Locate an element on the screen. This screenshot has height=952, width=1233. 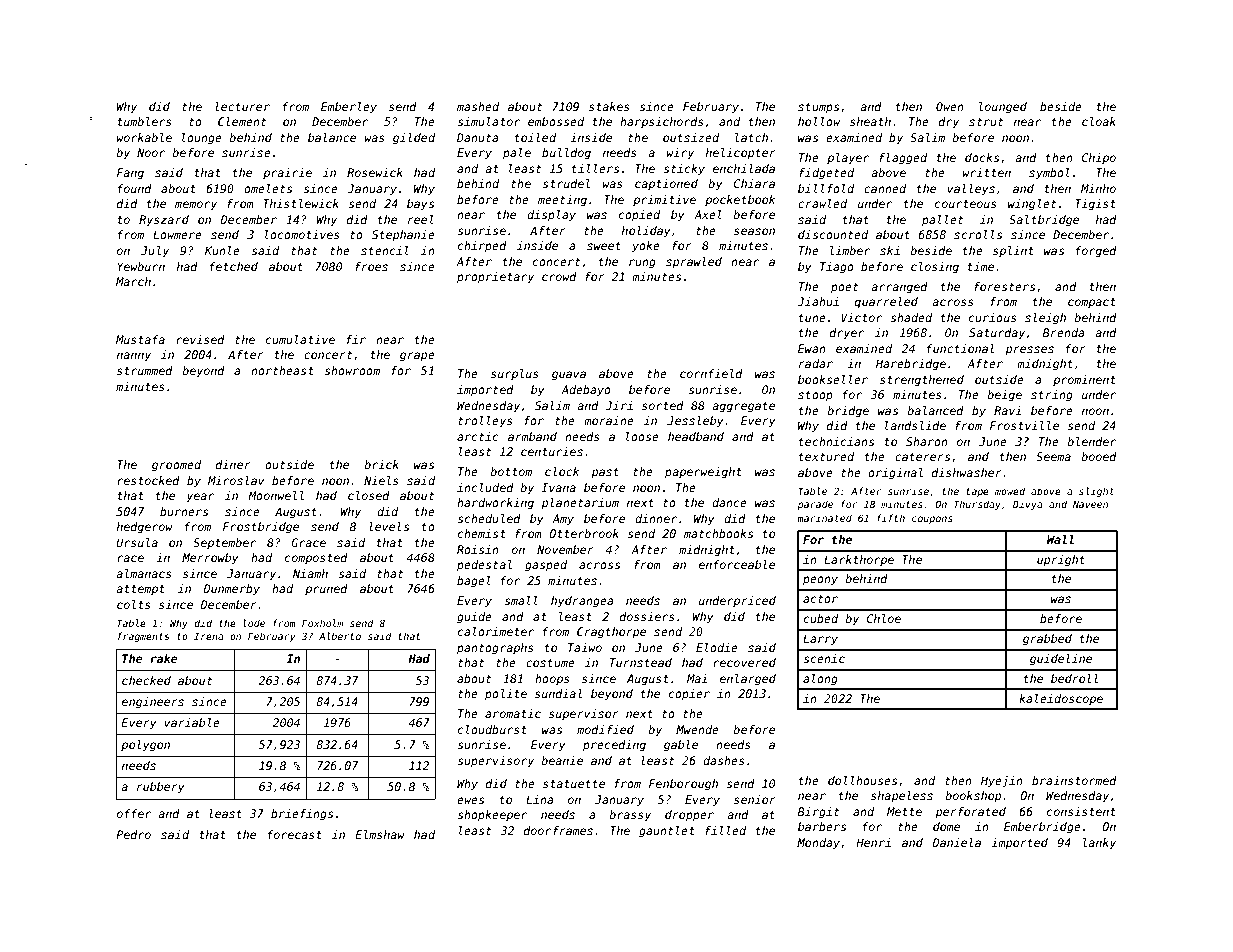
clock is located at coordinates (562, 471).
